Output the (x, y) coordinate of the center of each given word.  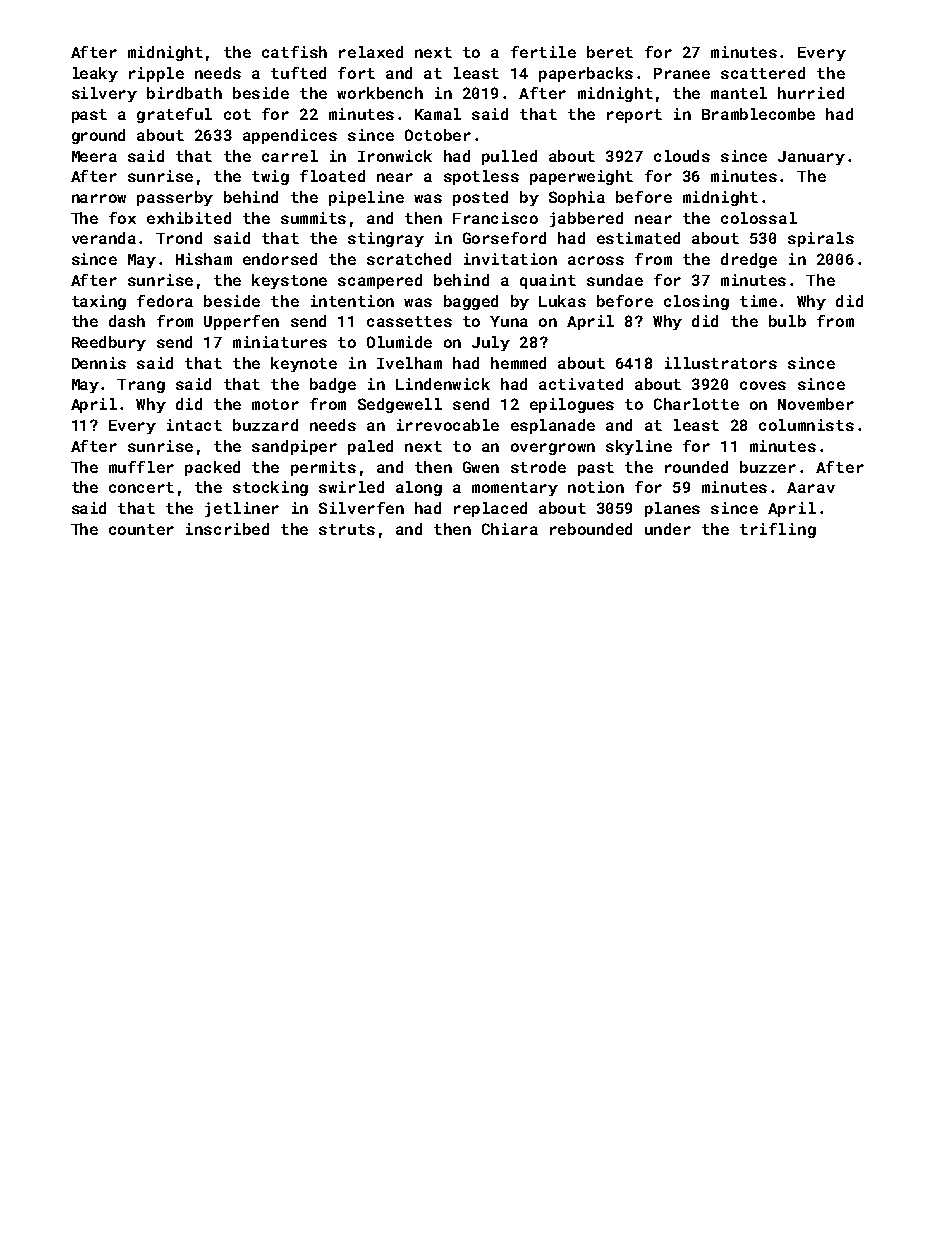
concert (141, 487)
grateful (174, 115)
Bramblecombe (758, 114)
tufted (298, 73)
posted (480, 198)
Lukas (562, 301)
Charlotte (696, 404)
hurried (811, 93)
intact (194, 425)
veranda (104, 238)
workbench (380, 93)
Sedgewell (400, 405)
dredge (749, 260)
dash (127, 321)
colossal (759, 218)
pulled (509, 157)
